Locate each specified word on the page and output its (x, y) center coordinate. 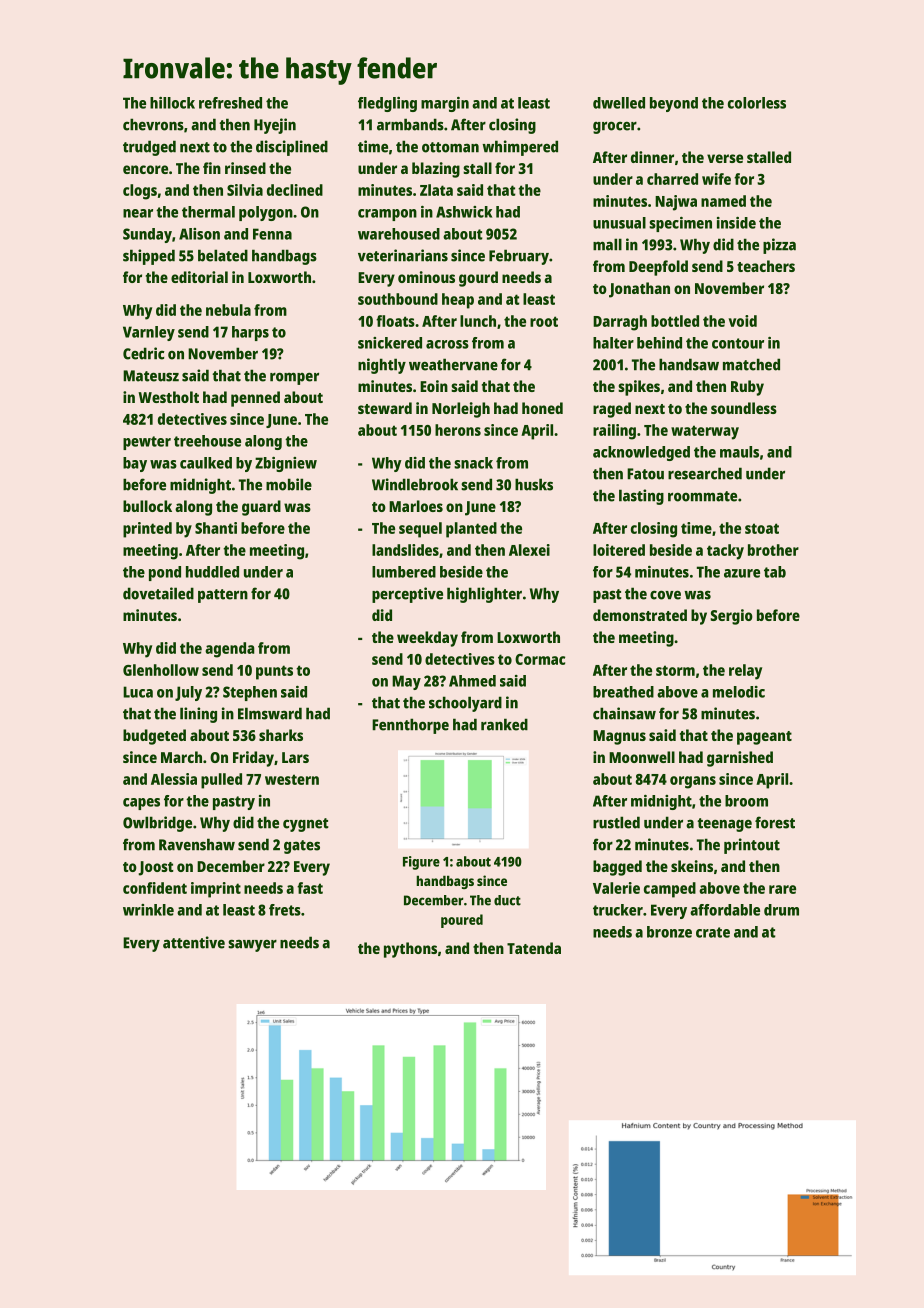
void (743, 321)
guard (261, 508)
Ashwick (464, 212)
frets (285, 910)
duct (507, 900)
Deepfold (658, 268)
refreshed (230, 103)
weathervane (453, 364)
